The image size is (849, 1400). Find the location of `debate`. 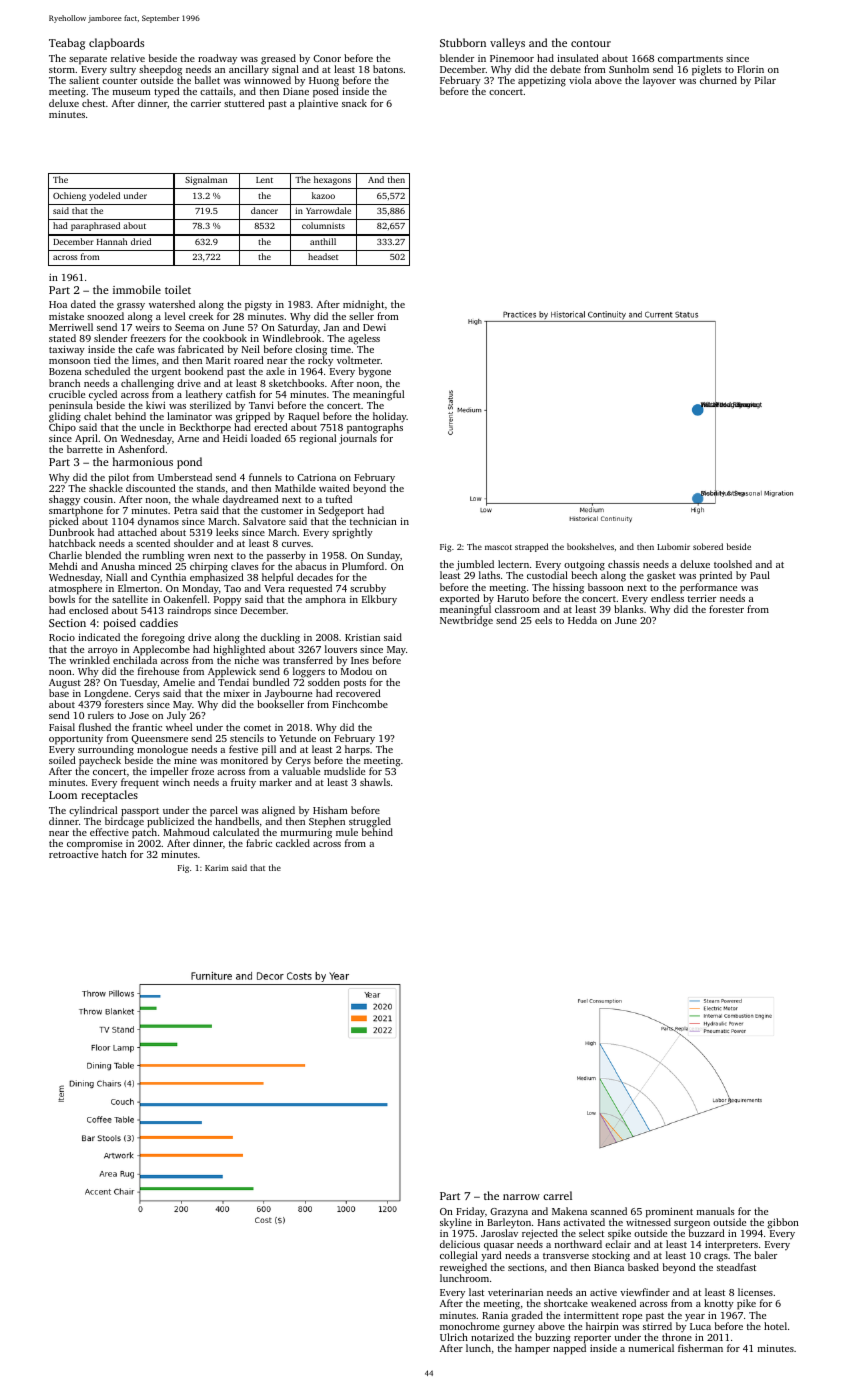

debate is located at coordinates (565, 69).
